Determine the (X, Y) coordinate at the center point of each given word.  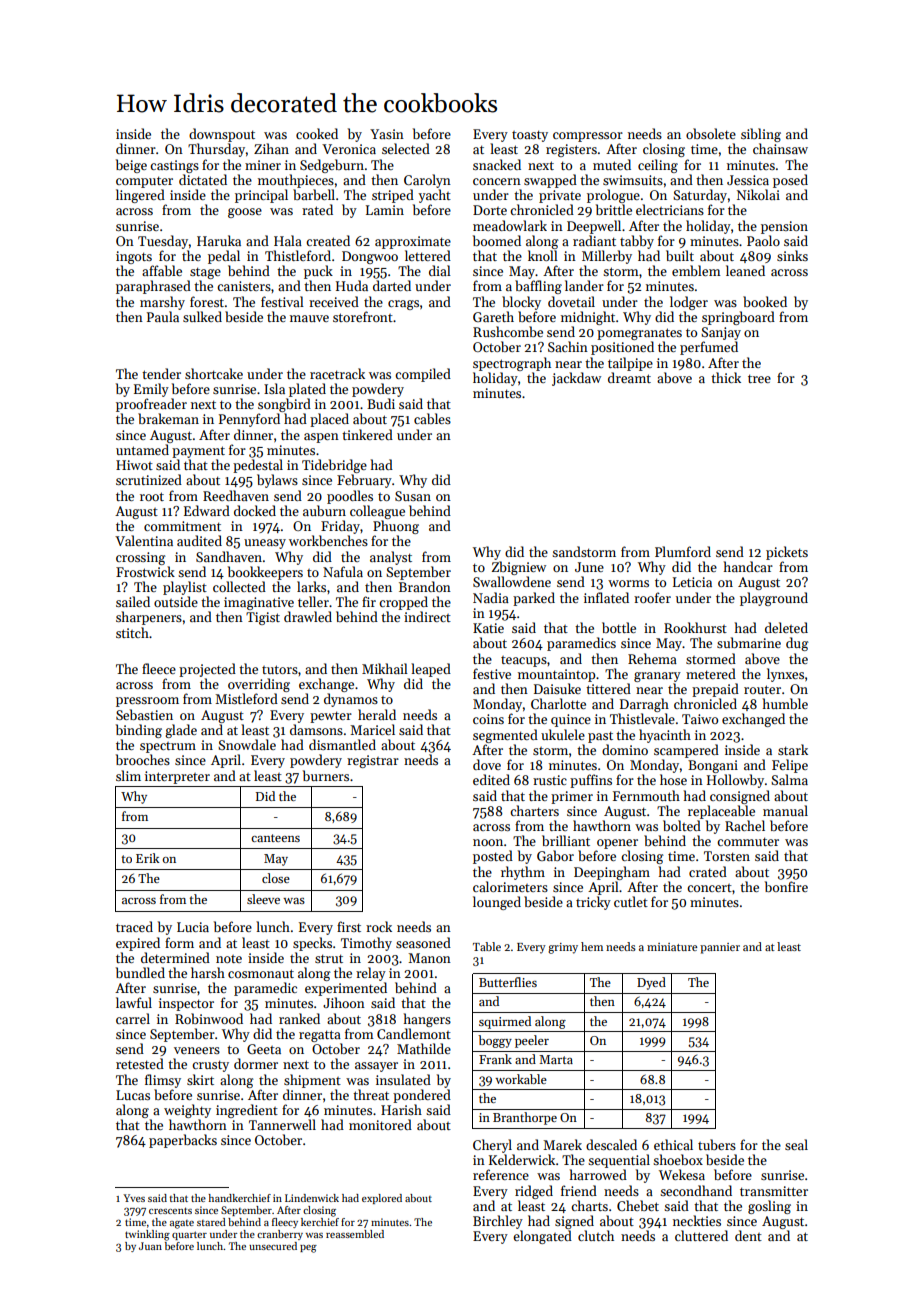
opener (617, 844)
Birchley (498, 1222)
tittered (608, 688)
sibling (761, 135)
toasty (530, 136)
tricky (593, 903)
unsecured (273, 1246)
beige (131, 166)
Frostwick (145, 571)
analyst (391, 558)
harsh (208, 972)
